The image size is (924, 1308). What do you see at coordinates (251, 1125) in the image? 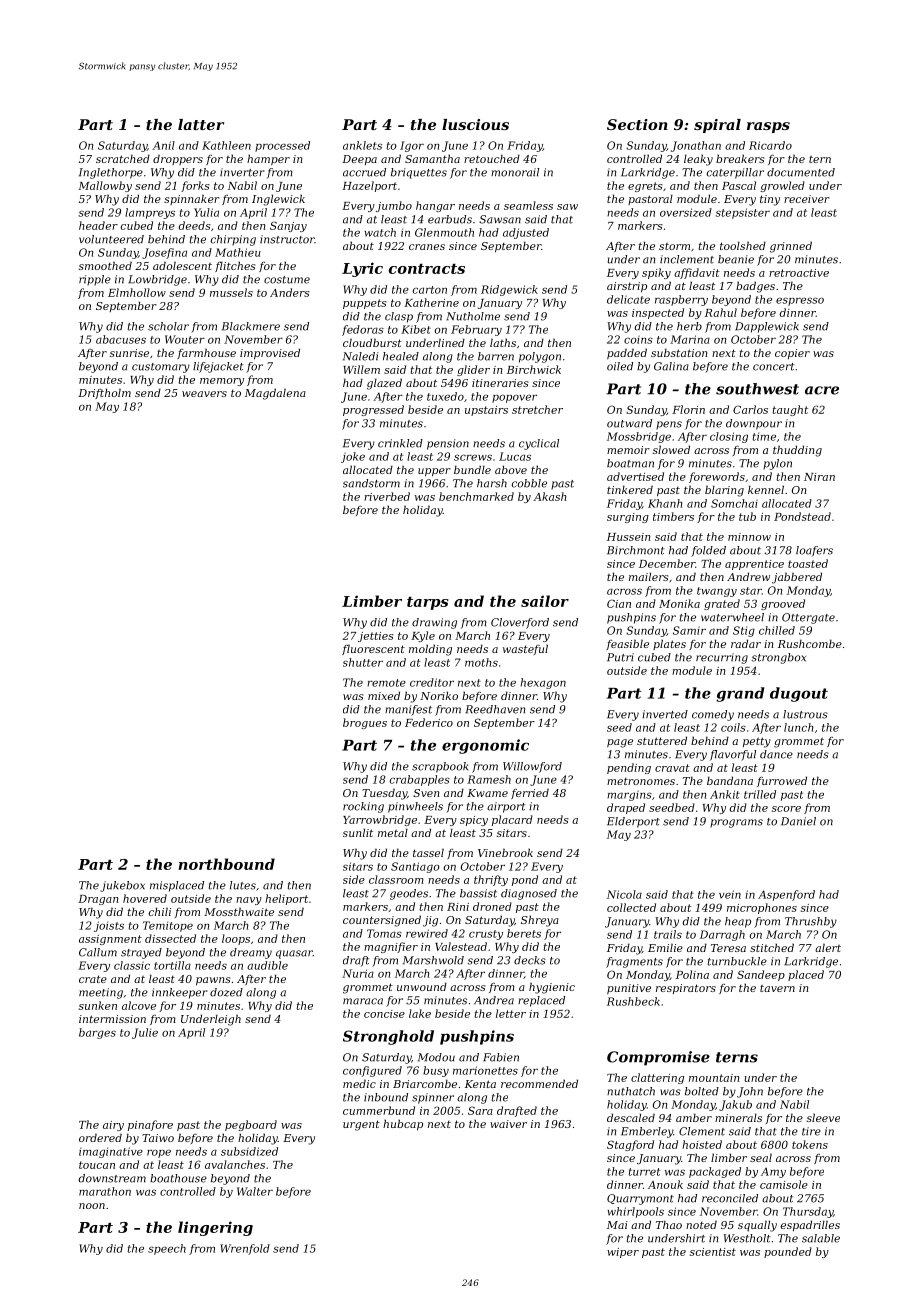
I see `pegboard` at bounding box center [251, 1125].
